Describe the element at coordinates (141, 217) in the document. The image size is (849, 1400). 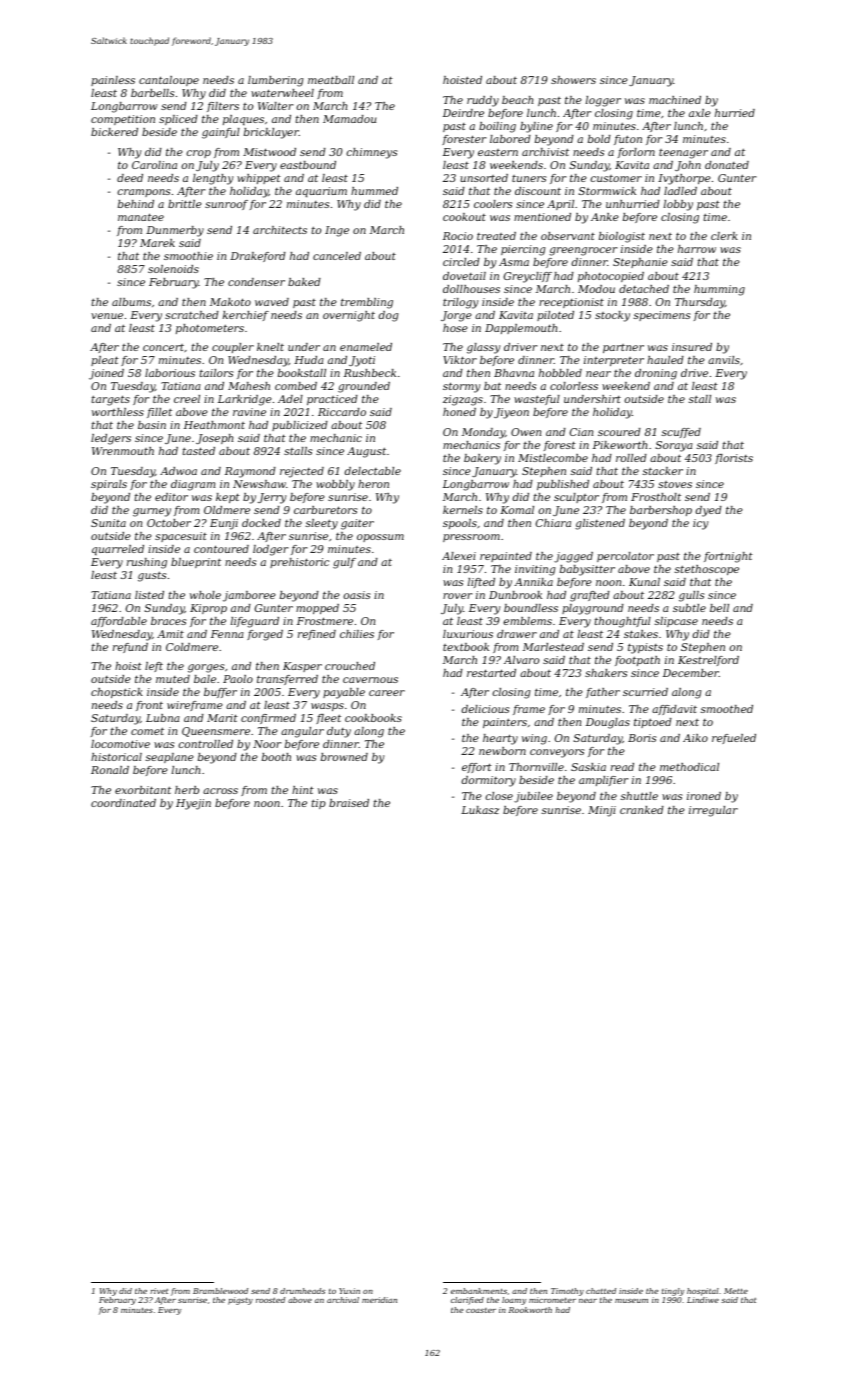
I see `manatee` at that location.
